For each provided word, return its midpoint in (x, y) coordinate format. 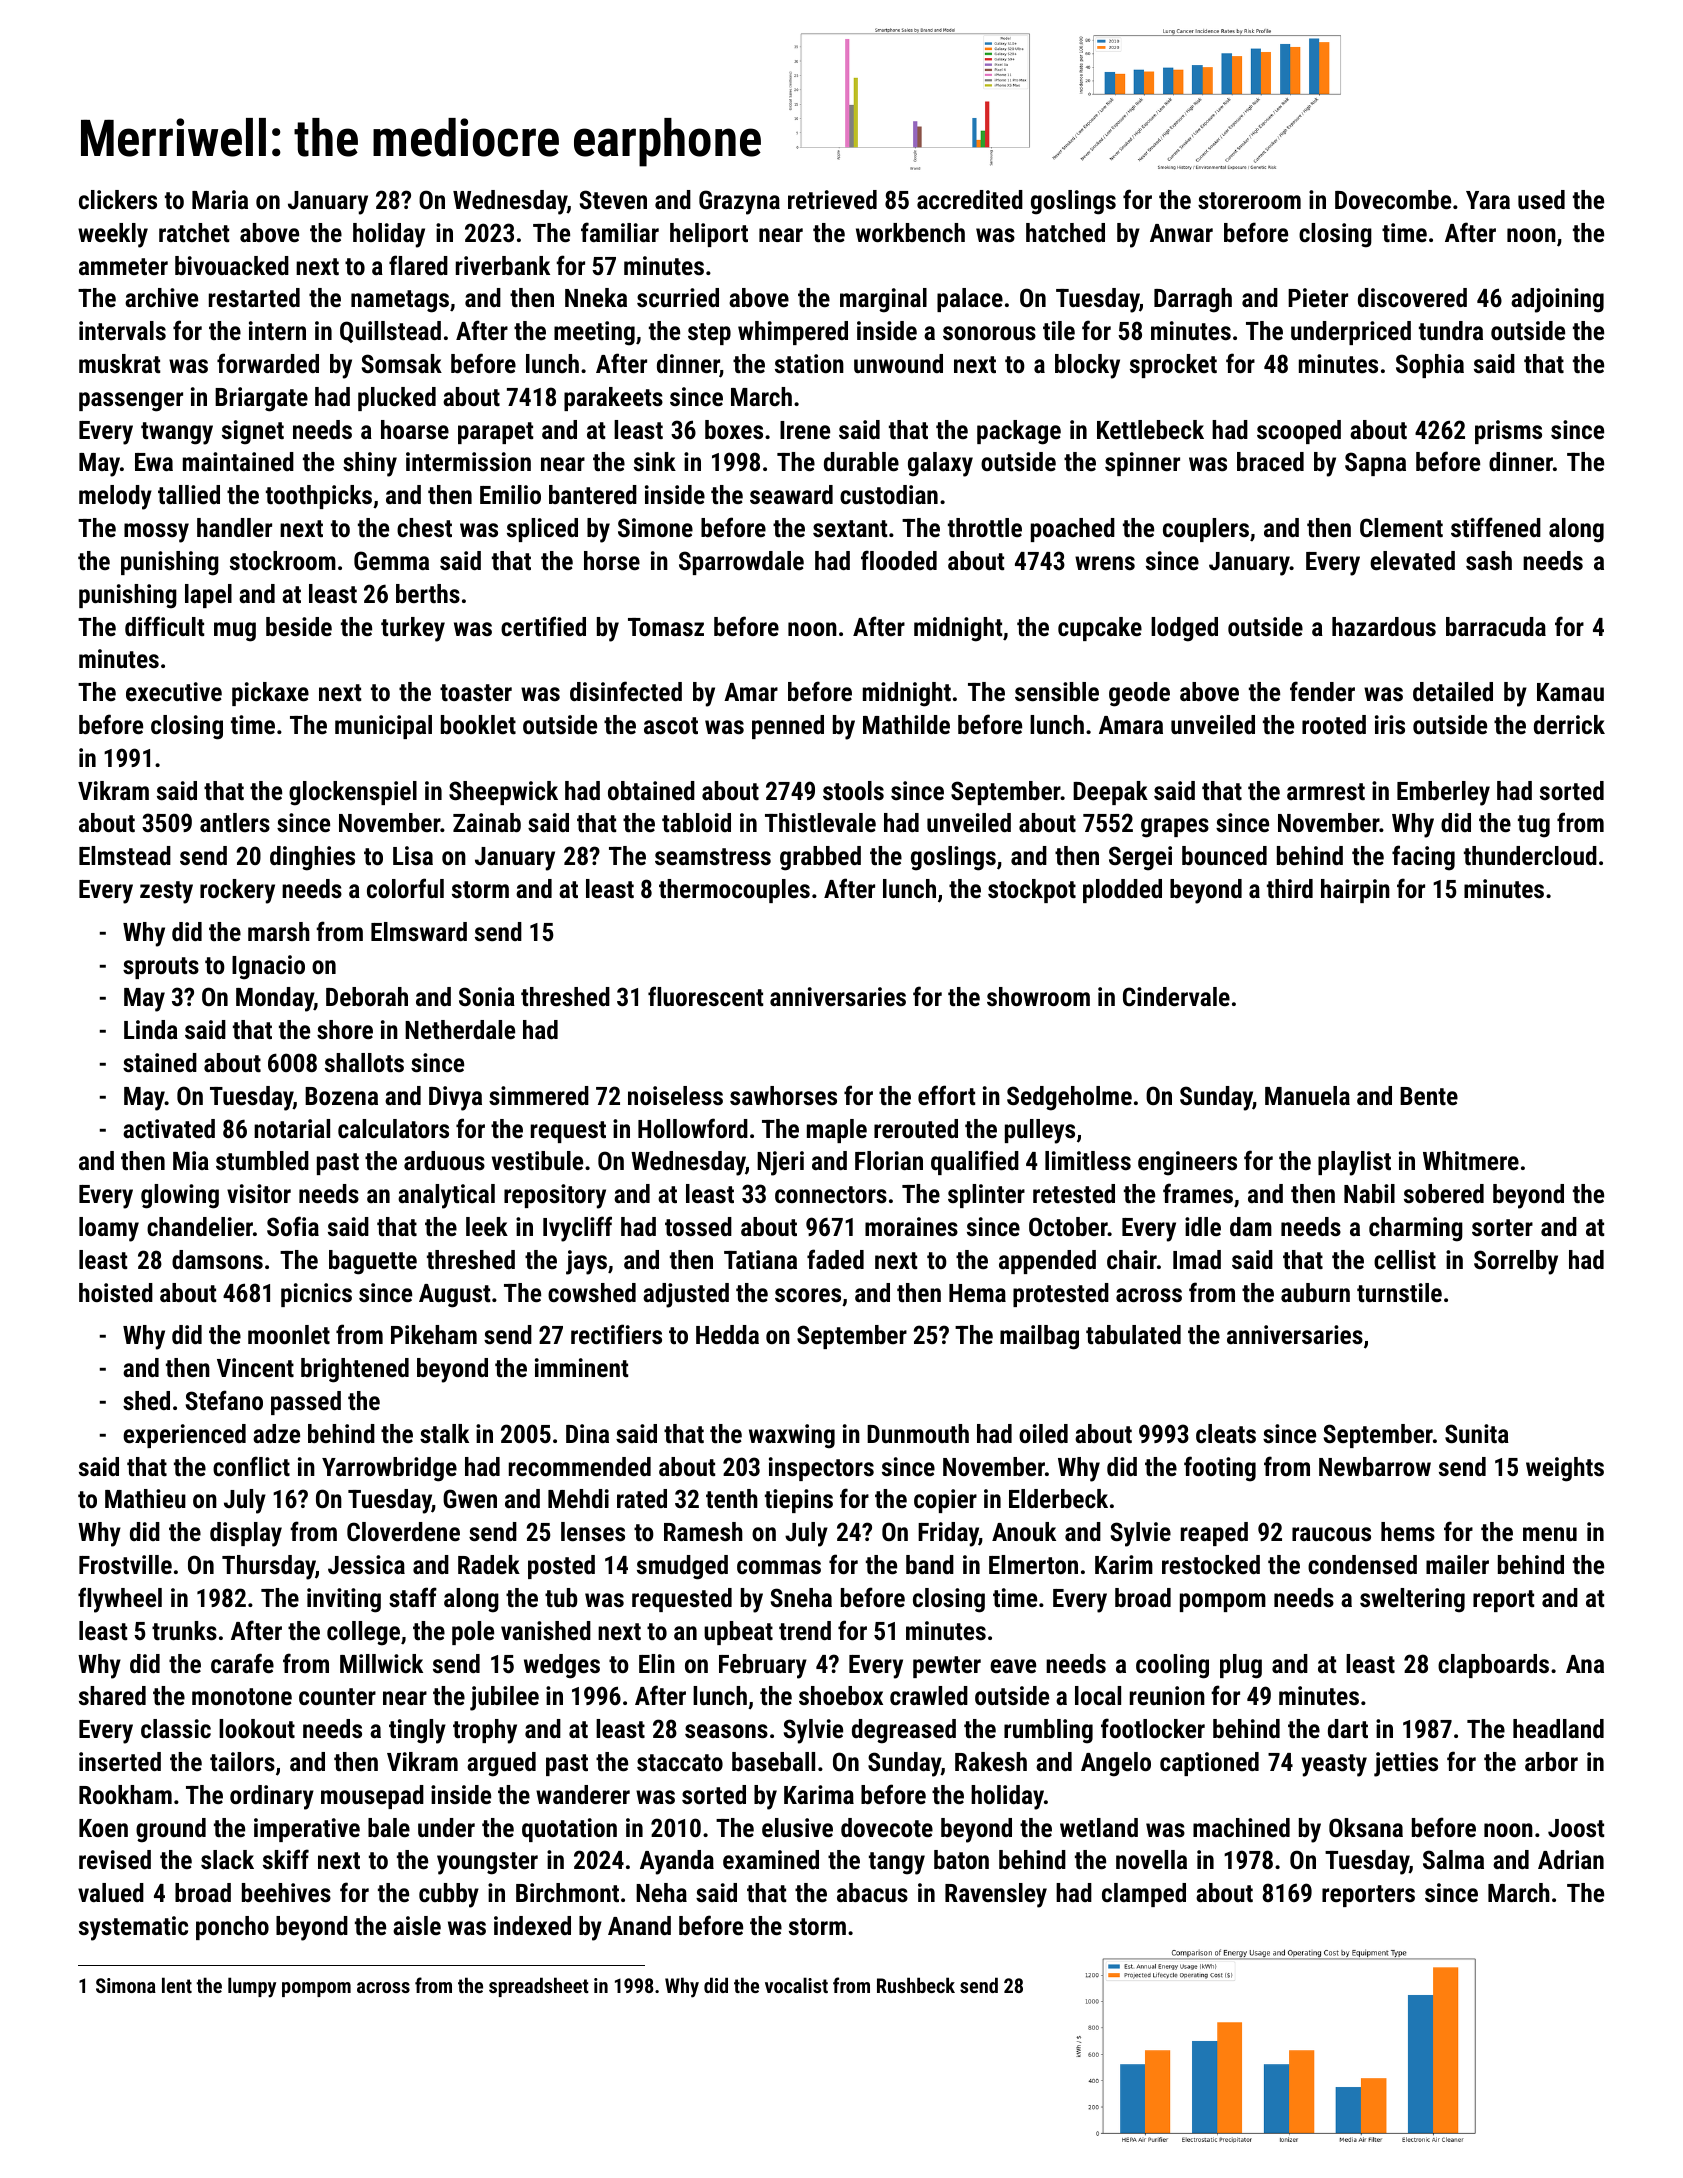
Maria (220, 199)
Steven (613, 199)
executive (174, 691)
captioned (1209, 1764)
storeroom (1249, 200)
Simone (655, 527)
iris (1390, 724)
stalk (444, 1433)
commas (779, 1567)
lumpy (252, 1987)
